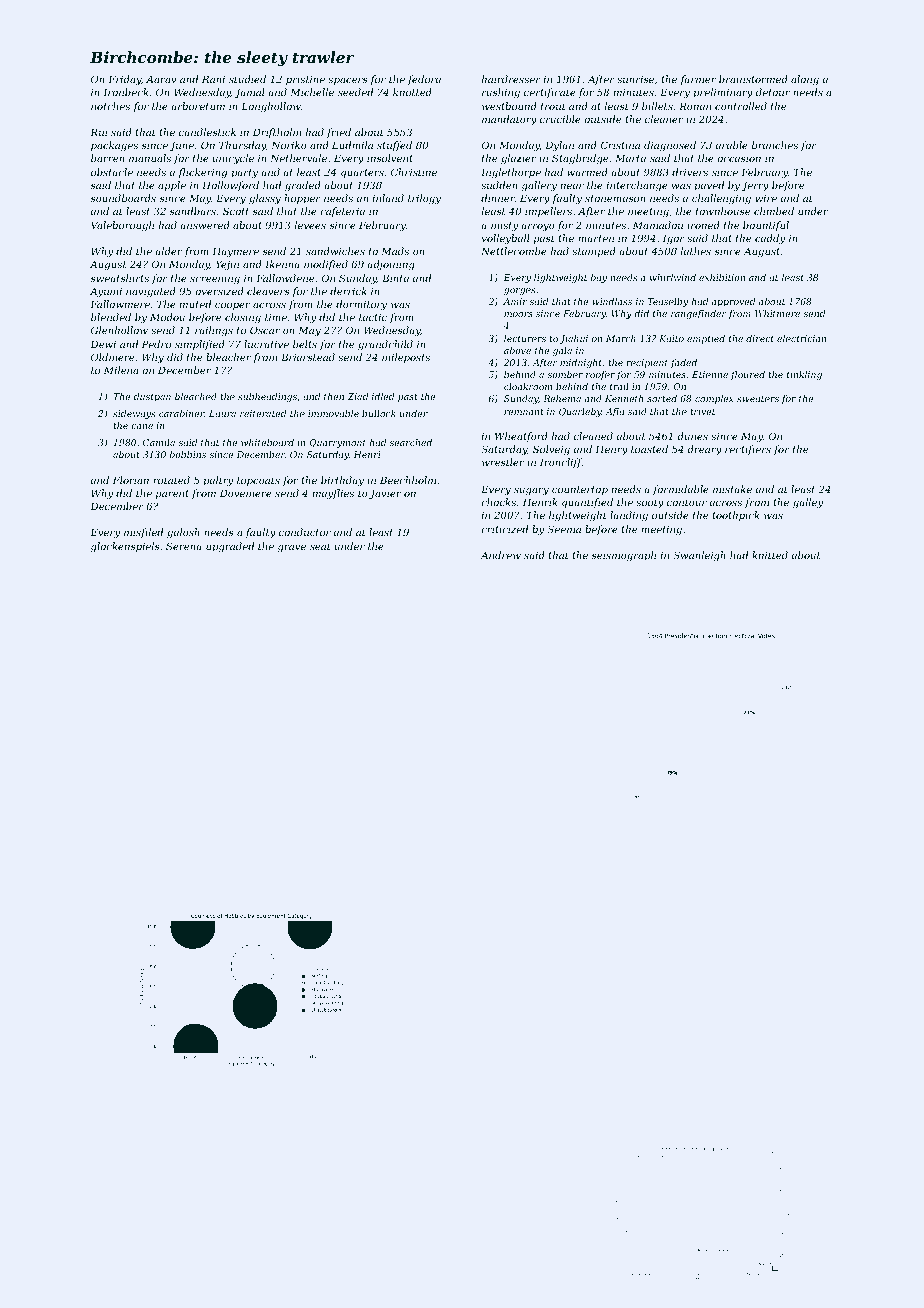 Image resolution: width=924 pixels, height=1308 pixels. Describe the element at coordinates (184, 546) in the document. I see `Serena` at that location.
